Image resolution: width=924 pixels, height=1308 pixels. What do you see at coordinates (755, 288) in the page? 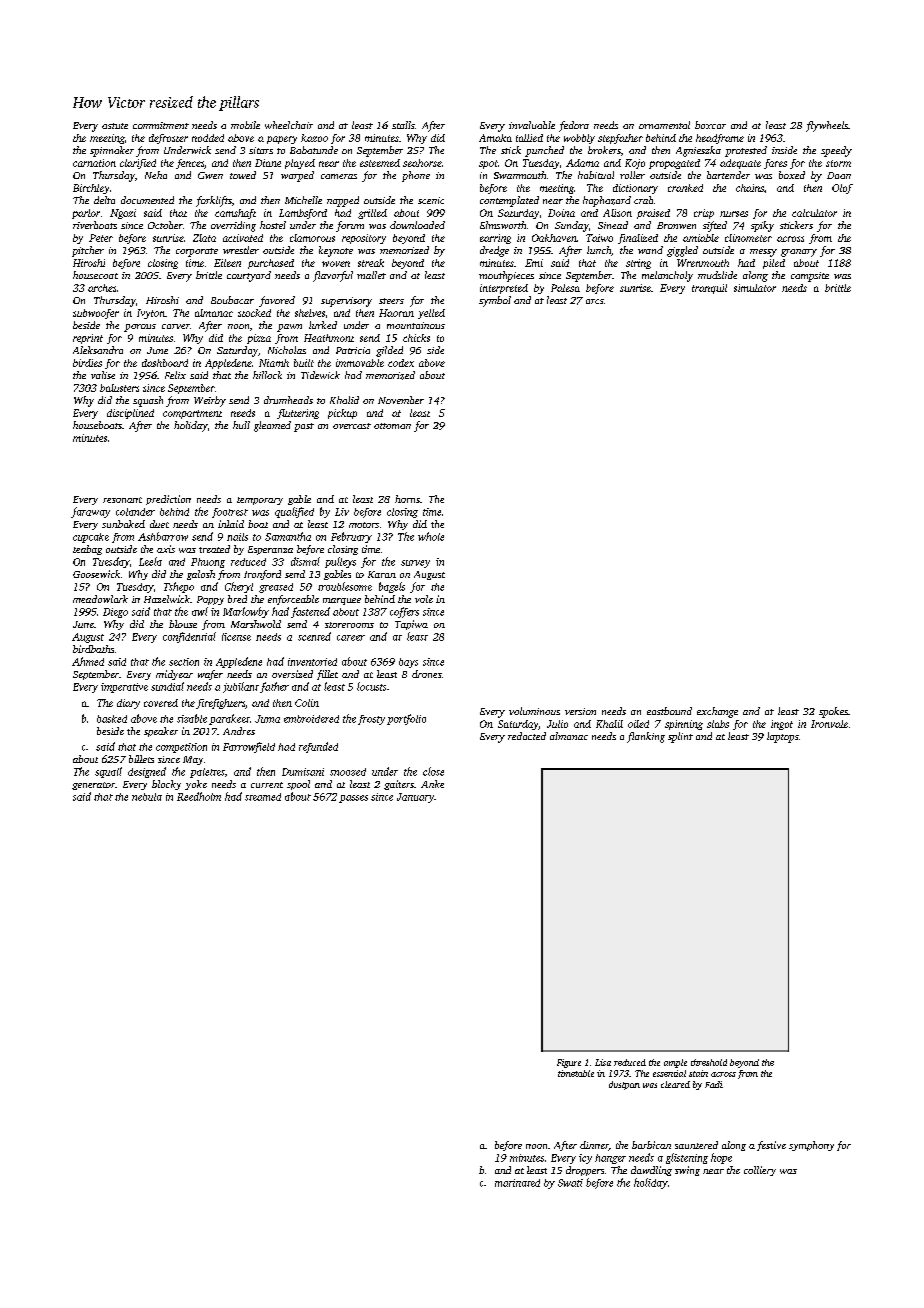
I see `simulator` at bounding box center [755, 288].
